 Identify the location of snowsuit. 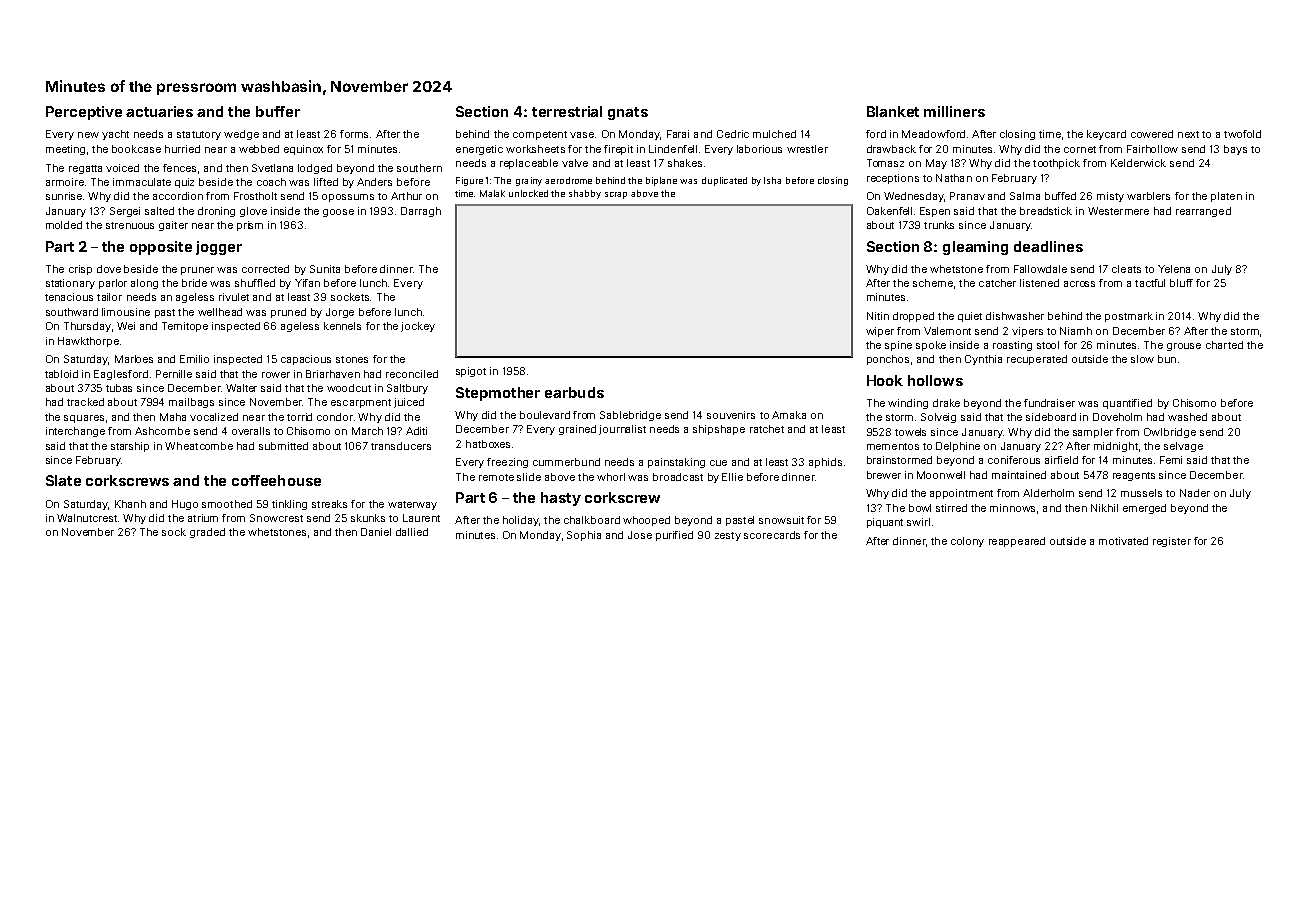
(781, 520).
